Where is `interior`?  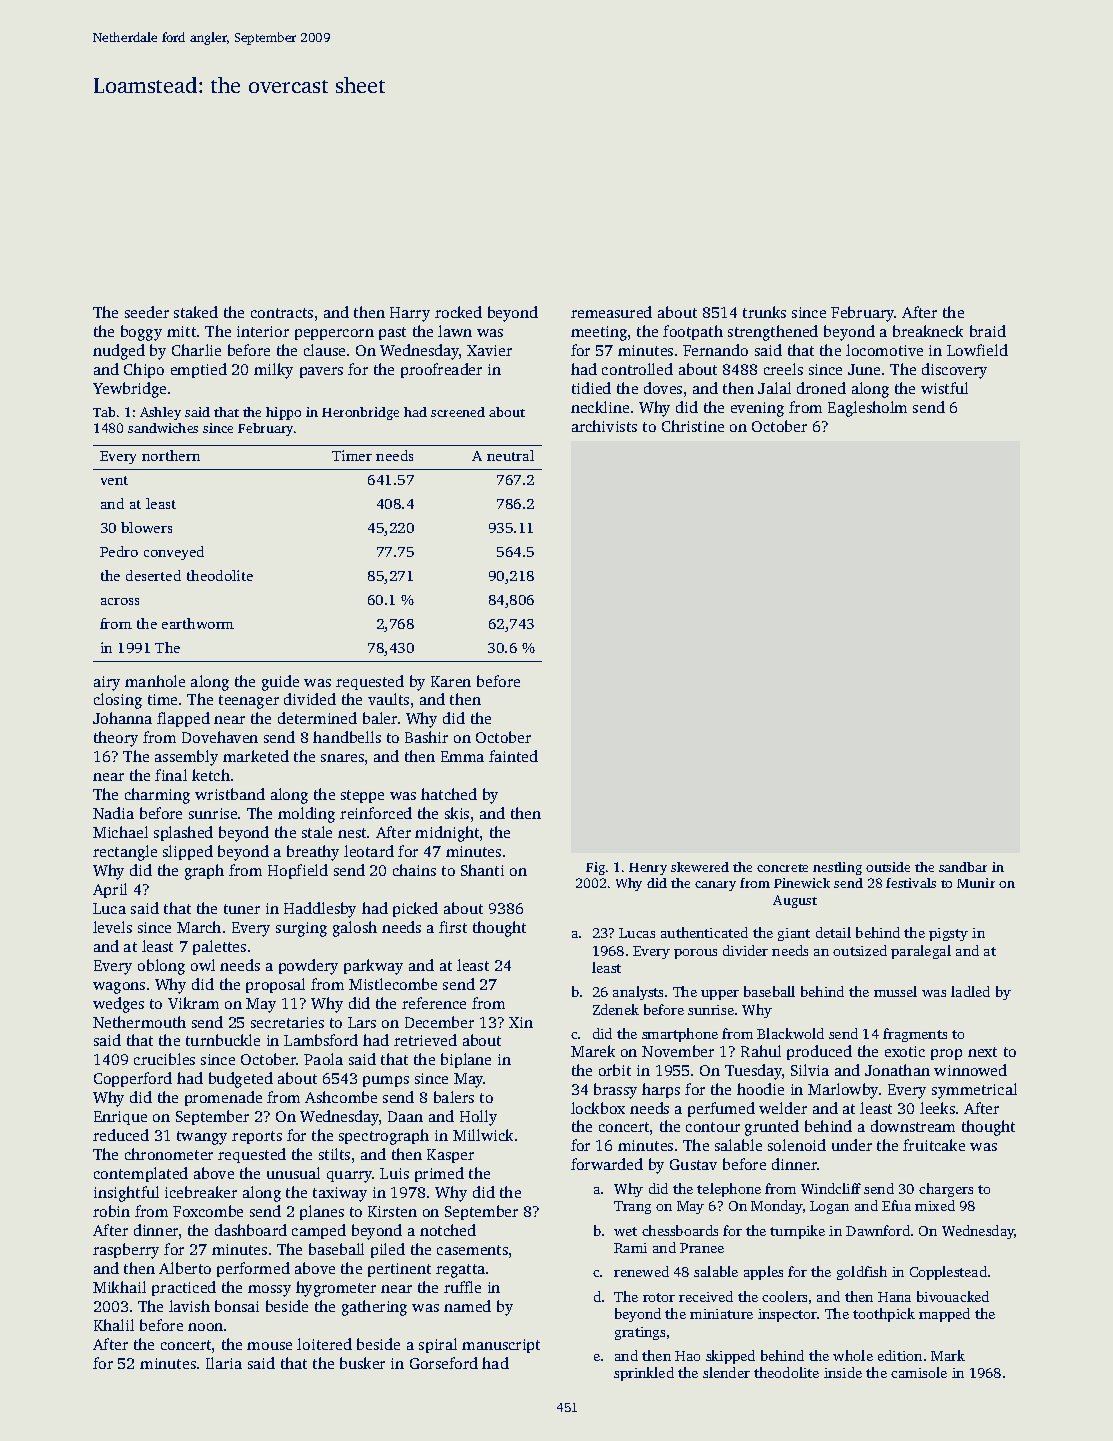
interior is located at coordinates (263, 331).
